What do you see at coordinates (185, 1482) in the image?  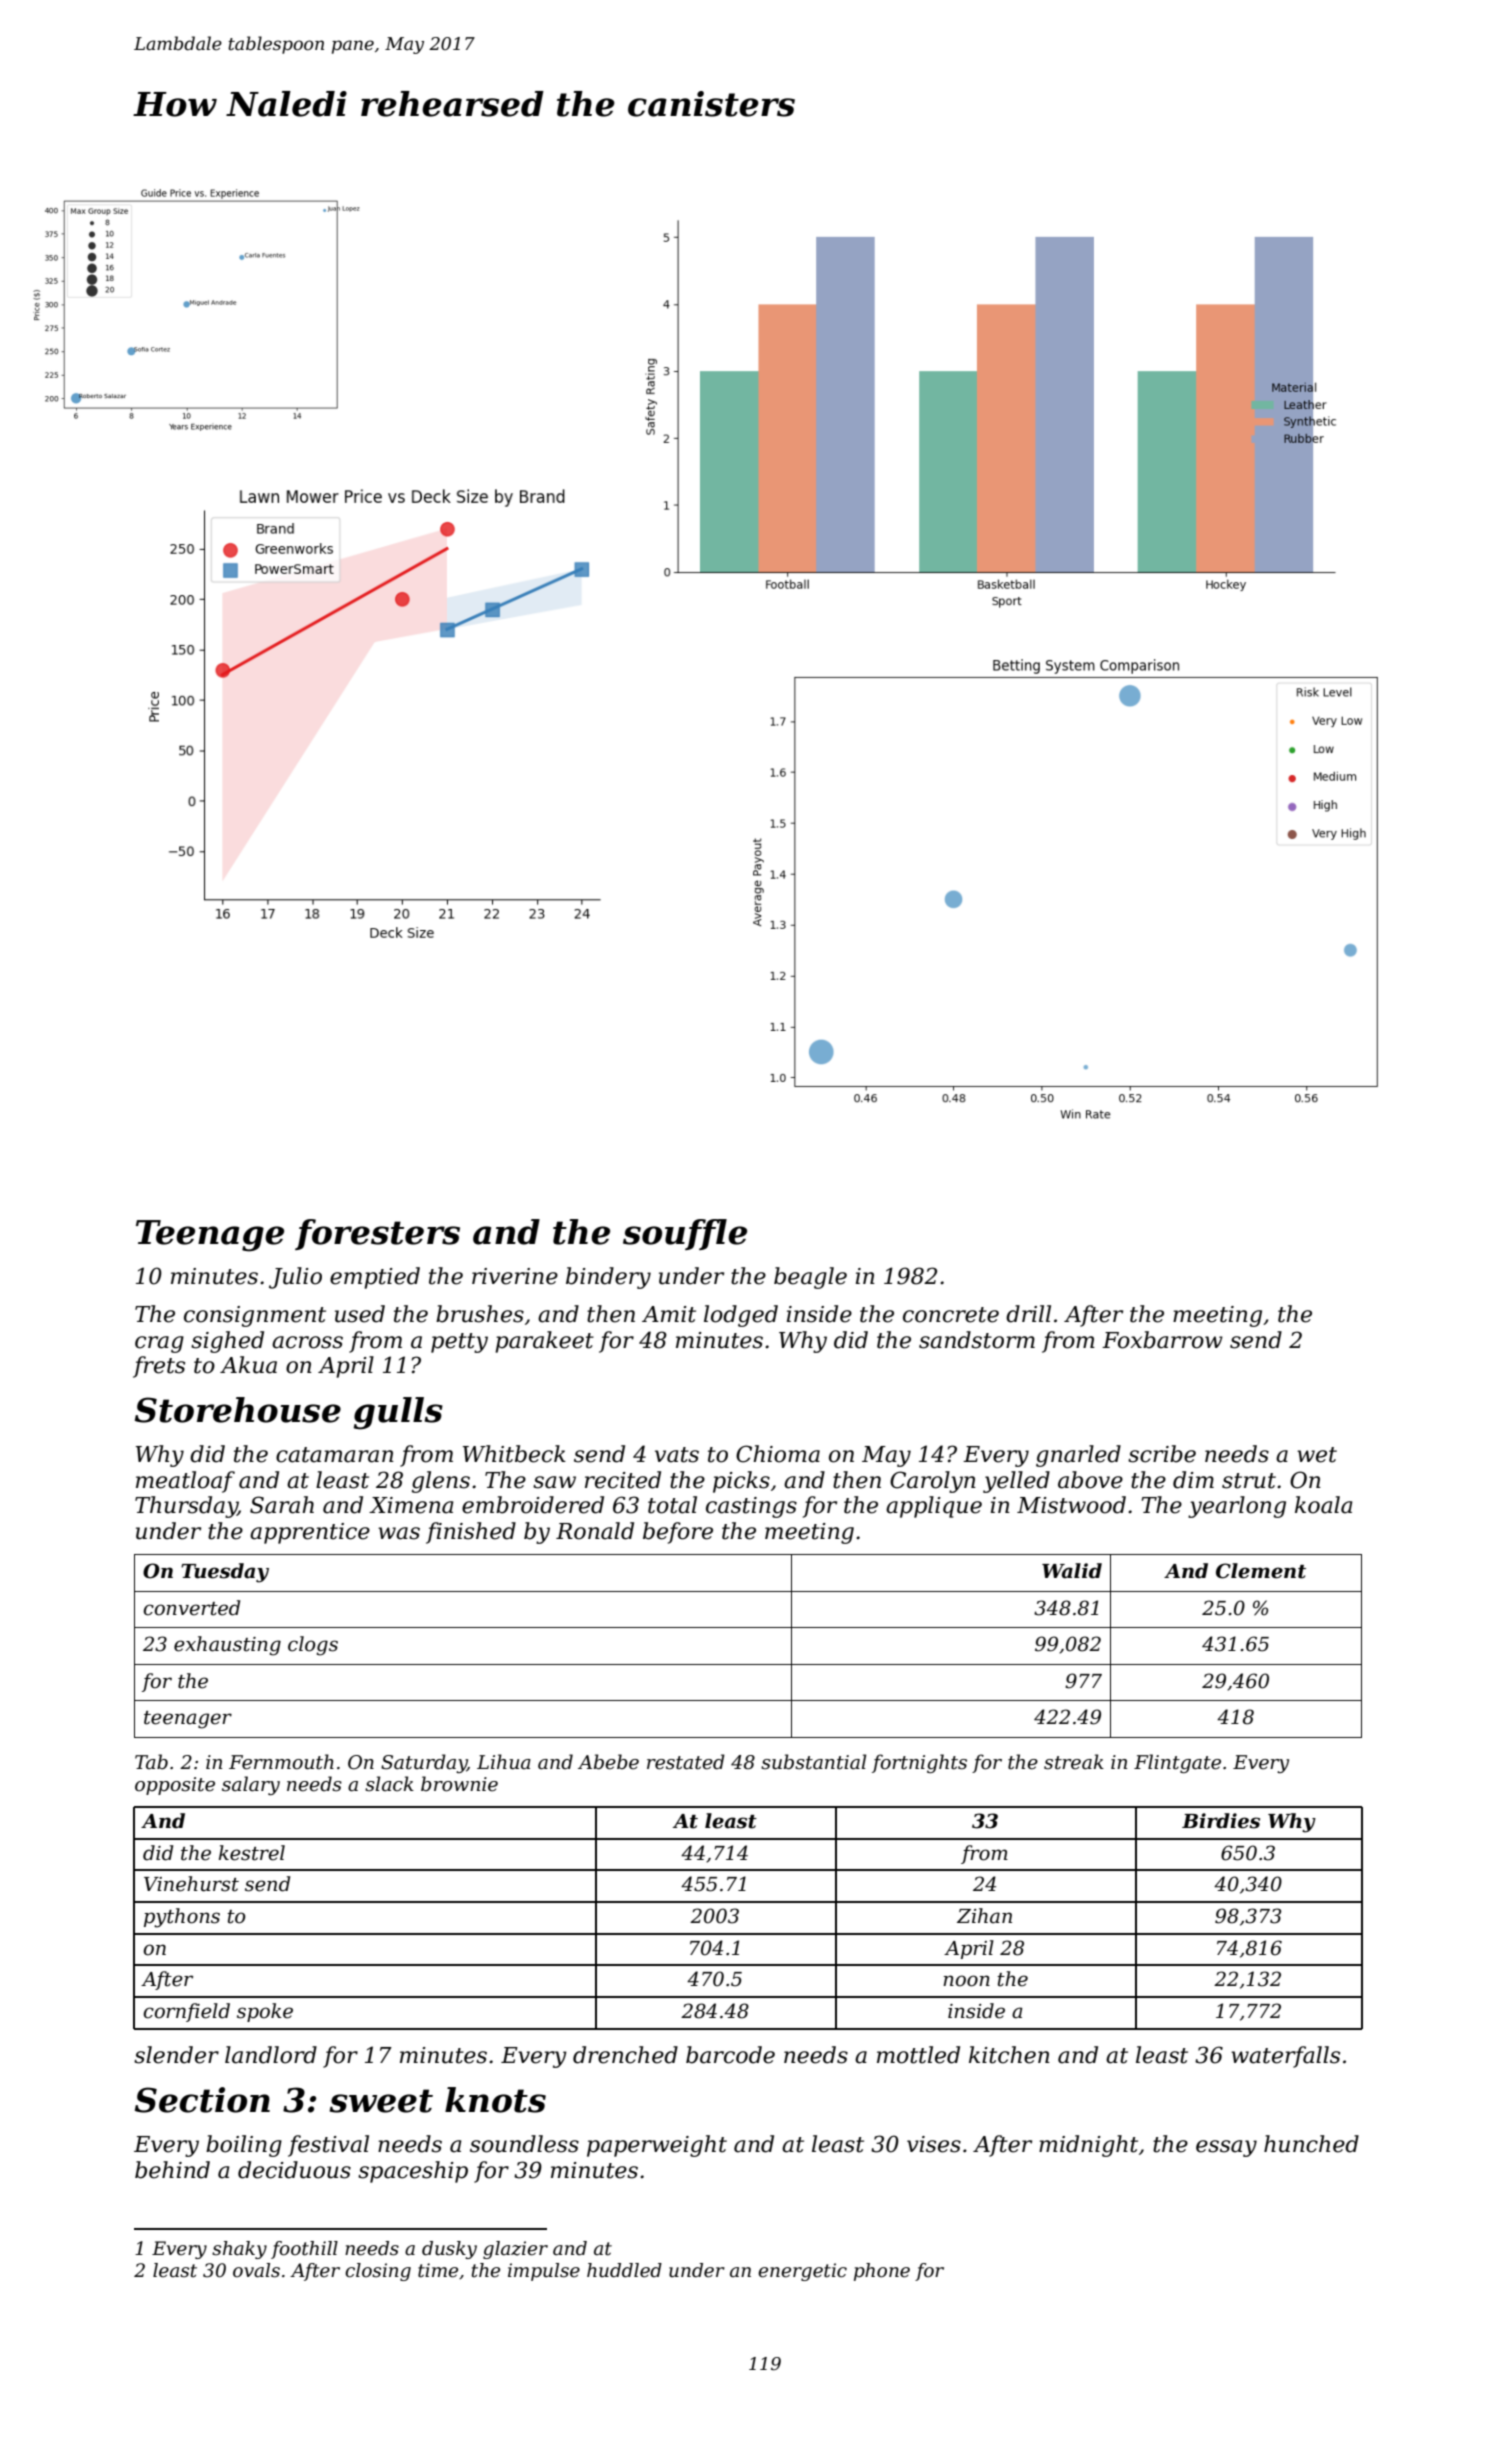 I see `meatloaf` at bounding box center [185, 1482].
